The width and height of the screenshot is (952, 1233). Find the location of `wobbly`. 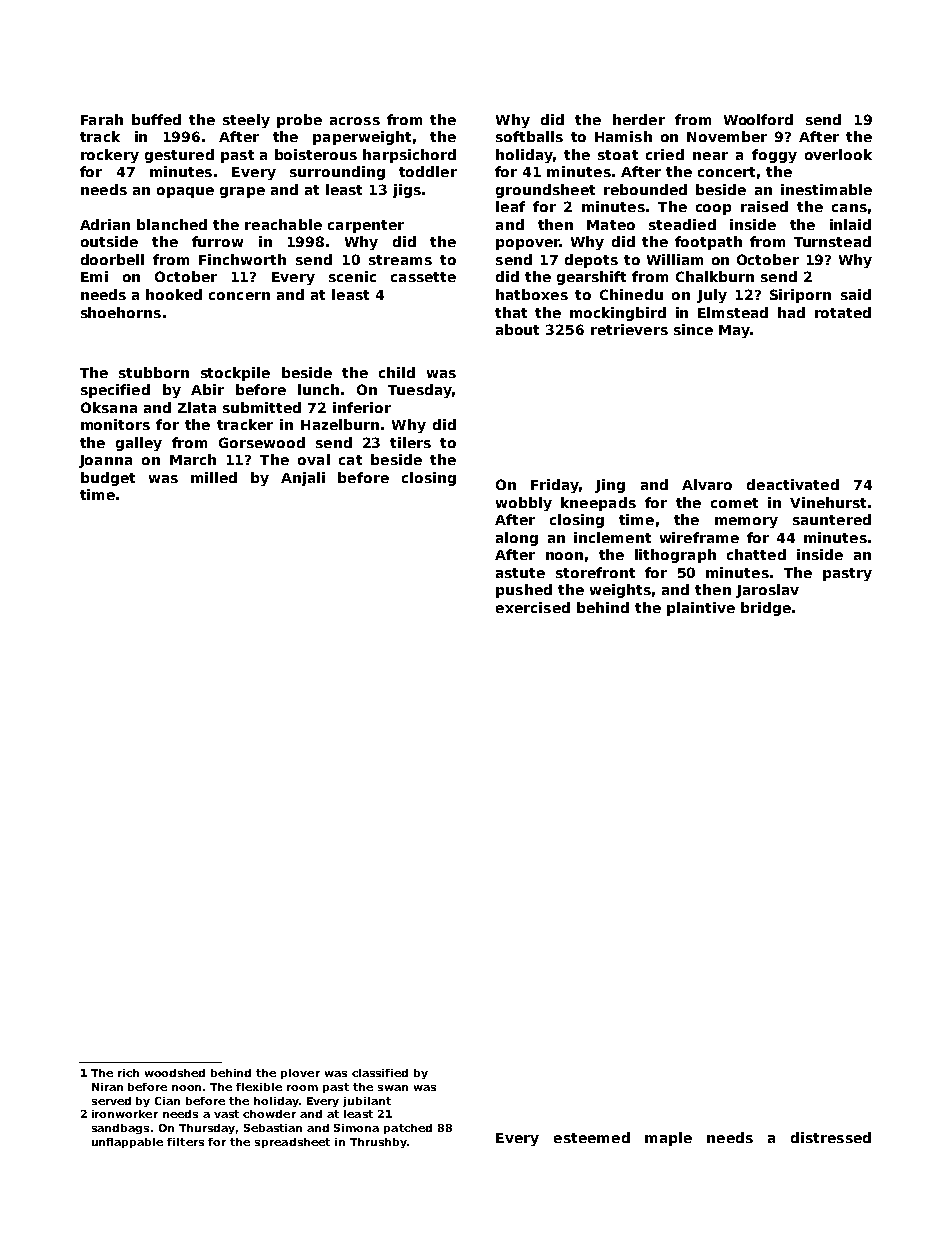

wobbly is located at coordinates (524, 504).
